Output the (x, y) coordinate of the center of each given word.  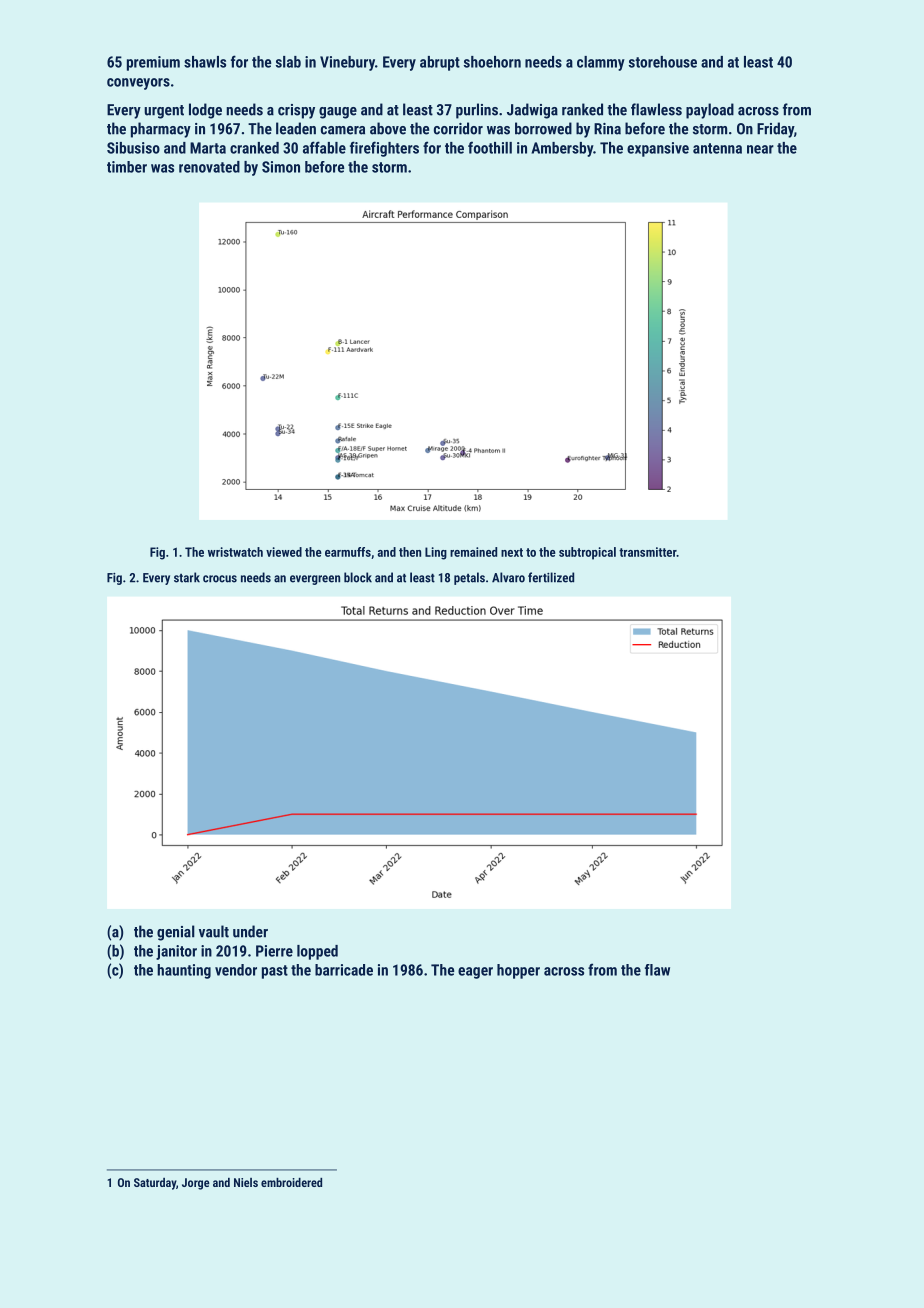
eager (475, 973)
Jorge (196, 1184)
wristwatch (235, 552)
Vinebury (347, 63)
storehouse (663, 62)
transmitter (648, 552)
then (410, 552)
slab (288, 62)
